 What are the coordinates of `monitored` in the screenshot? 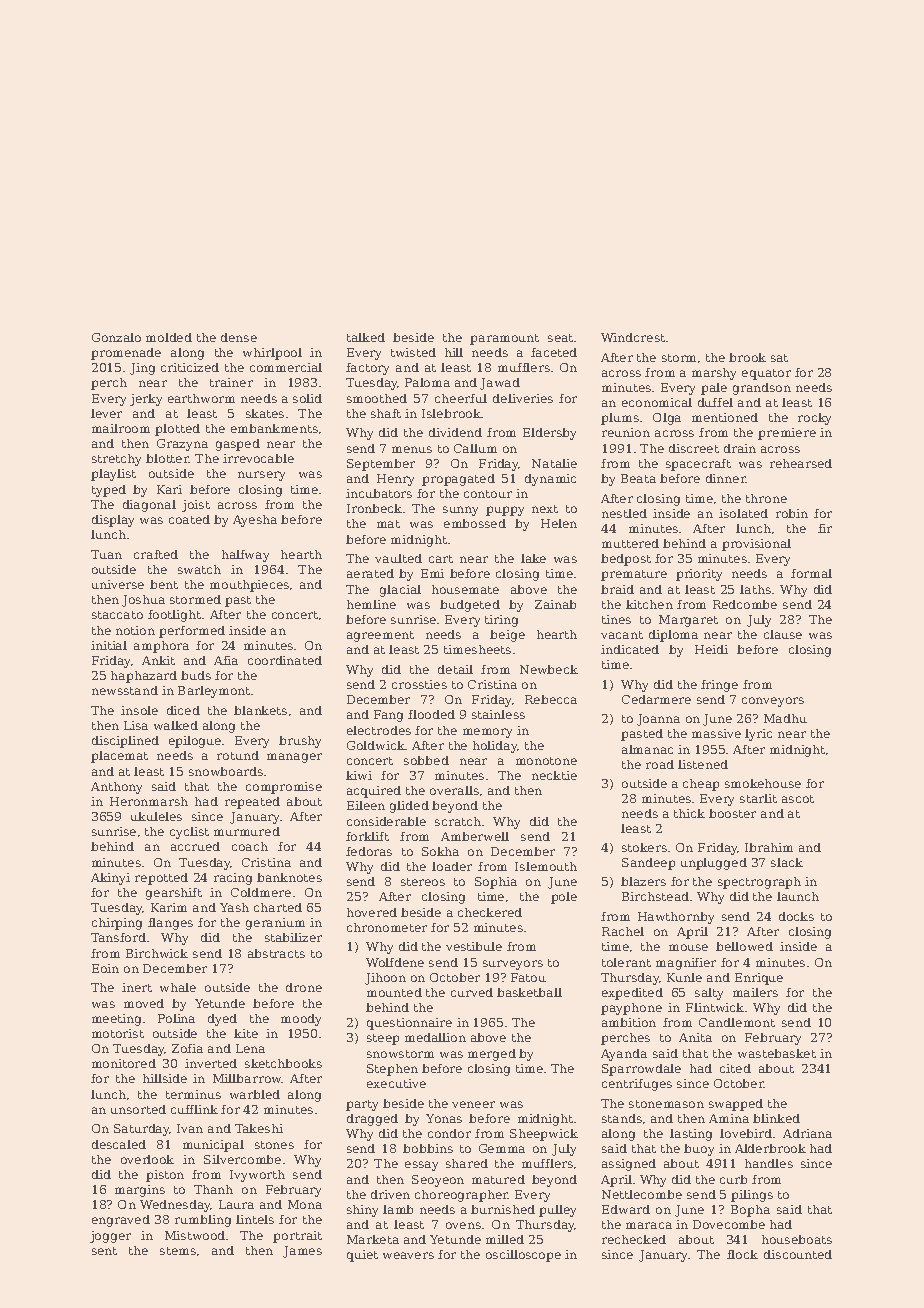 It's located at (124, 1063).
